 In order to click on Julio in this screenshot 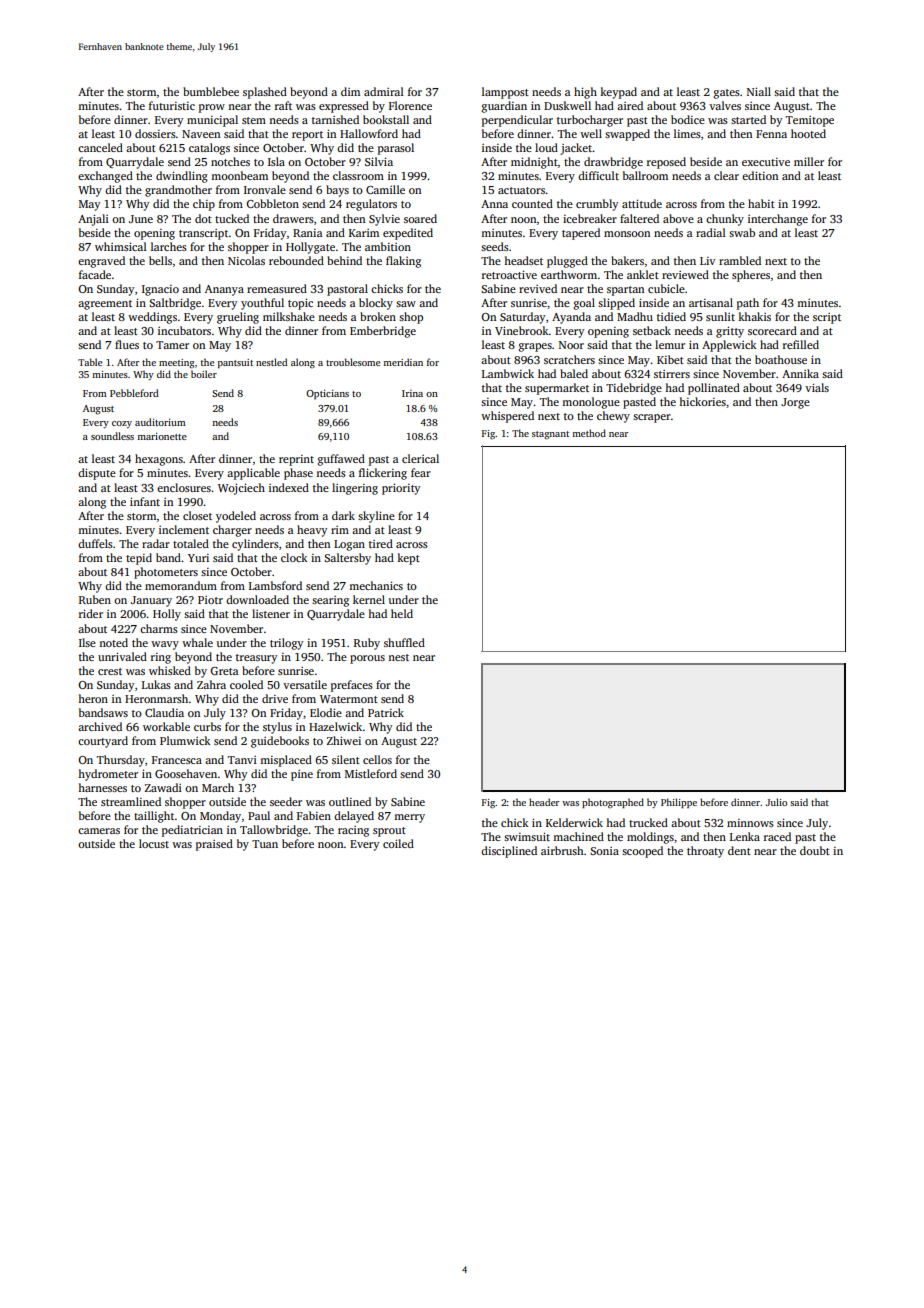, I will do `click(776, 802)`.
